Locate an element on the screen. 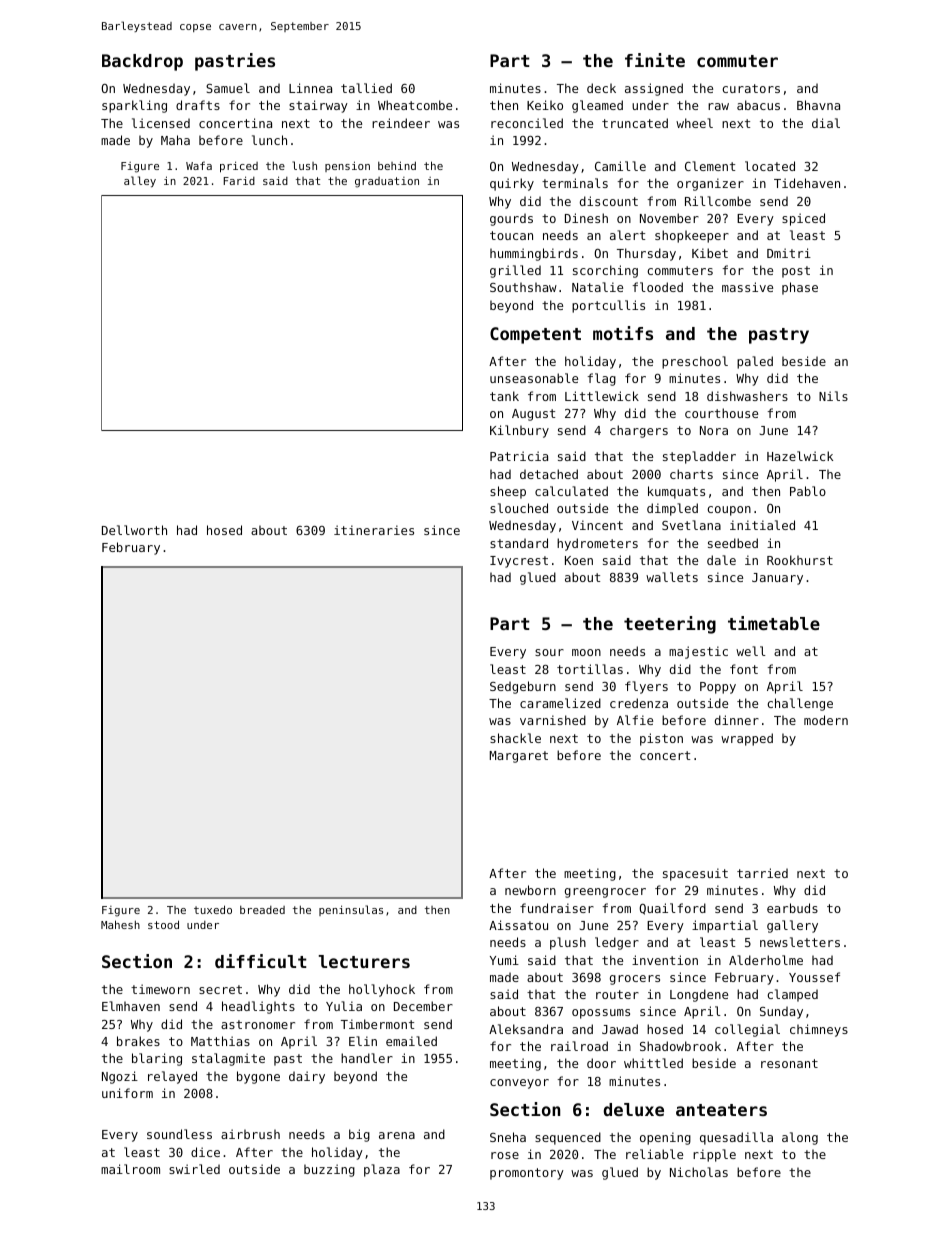 This screenshot has height=1233, width=952. whittled is located at coordinates (653, 1063).
